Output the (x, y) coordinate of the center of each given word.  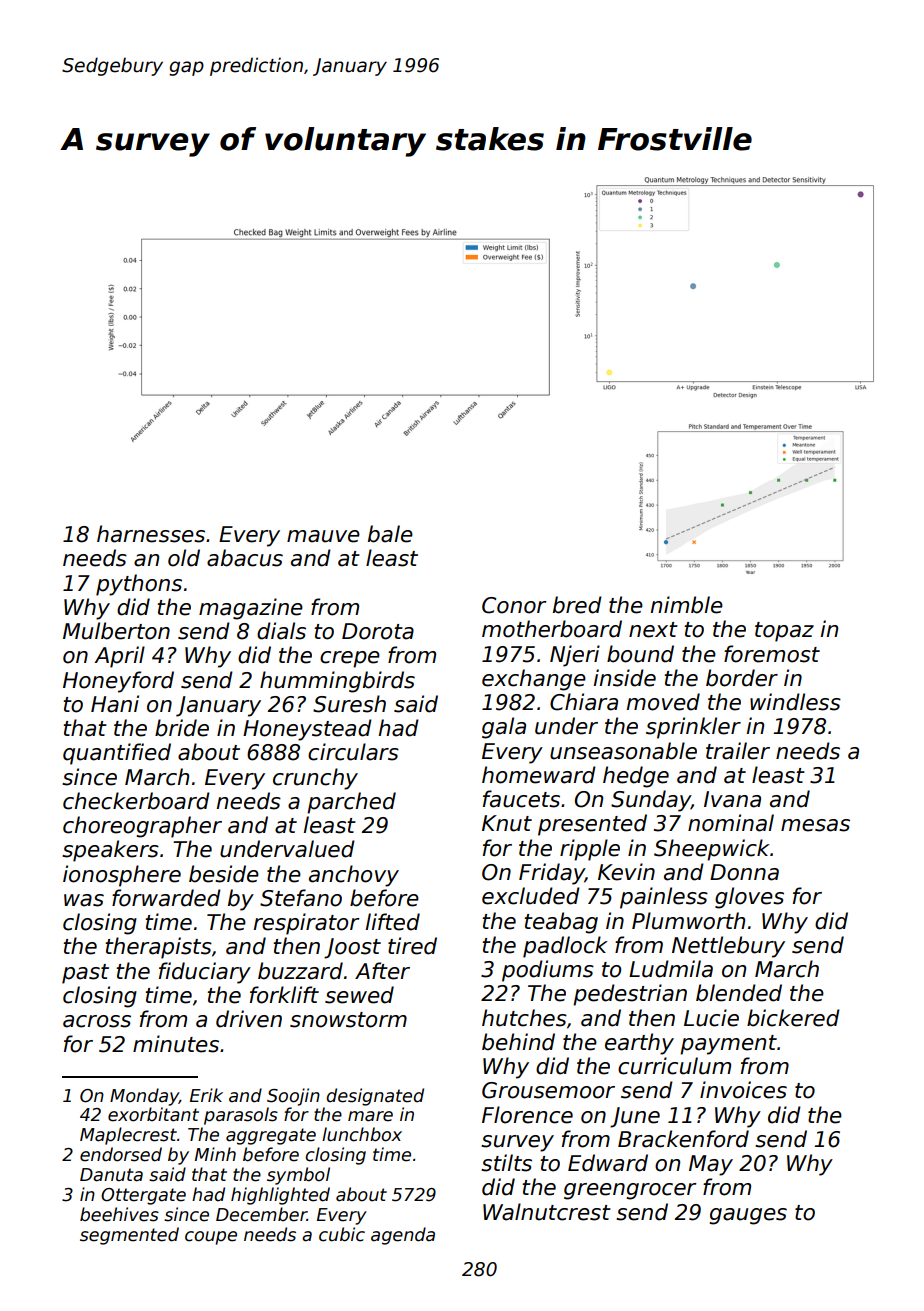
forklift (284, 995)
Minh (215, 1154)
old (184, 558)
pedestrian (630, 995)
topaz (784, 632)
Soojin (293, 1097)
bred (577, 605)
